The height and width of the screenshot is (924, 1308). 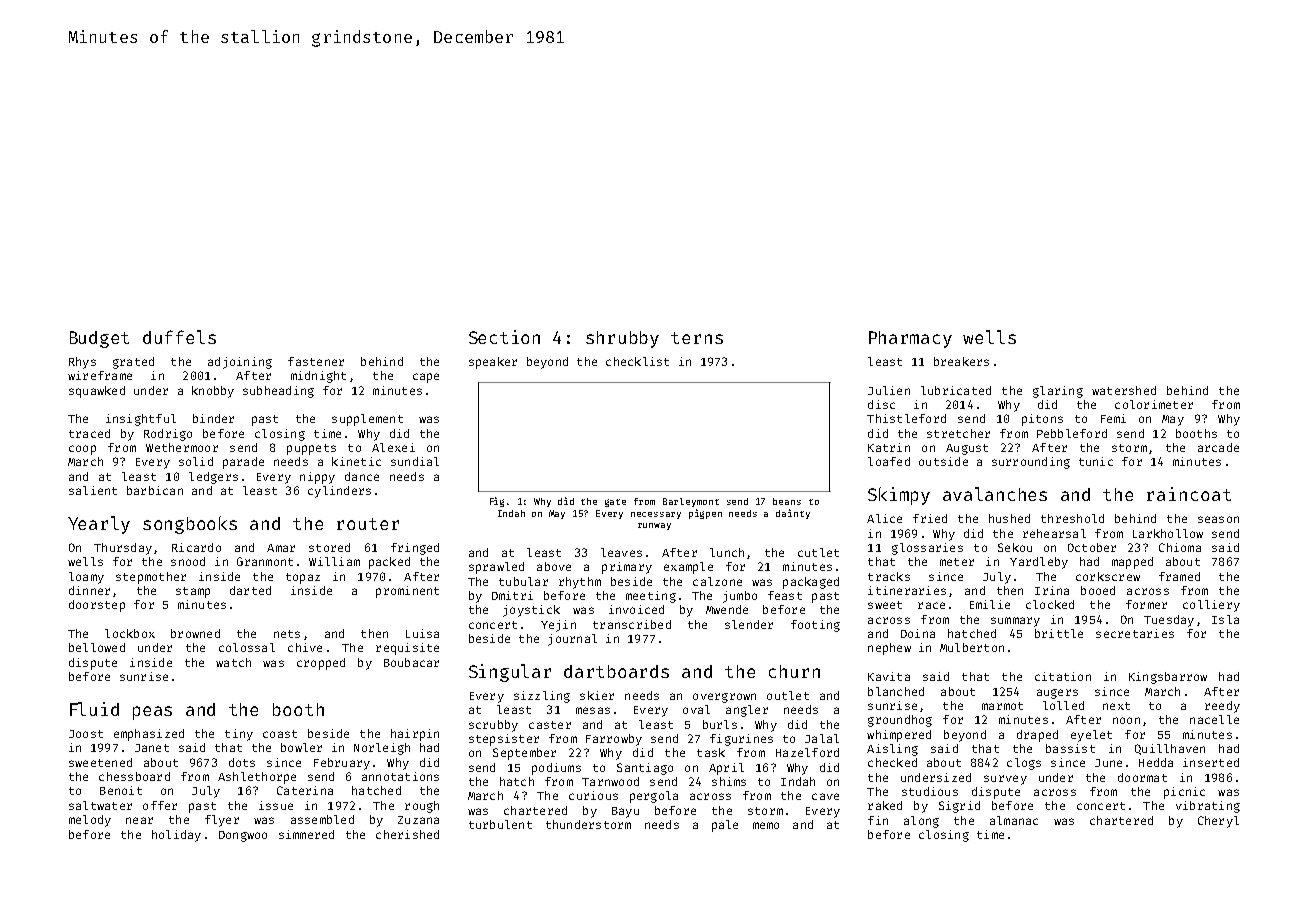 What do you see at coordinates (906, 418) in the screenshot?
I see `Thistleford` at bounding box center [906, 418].
